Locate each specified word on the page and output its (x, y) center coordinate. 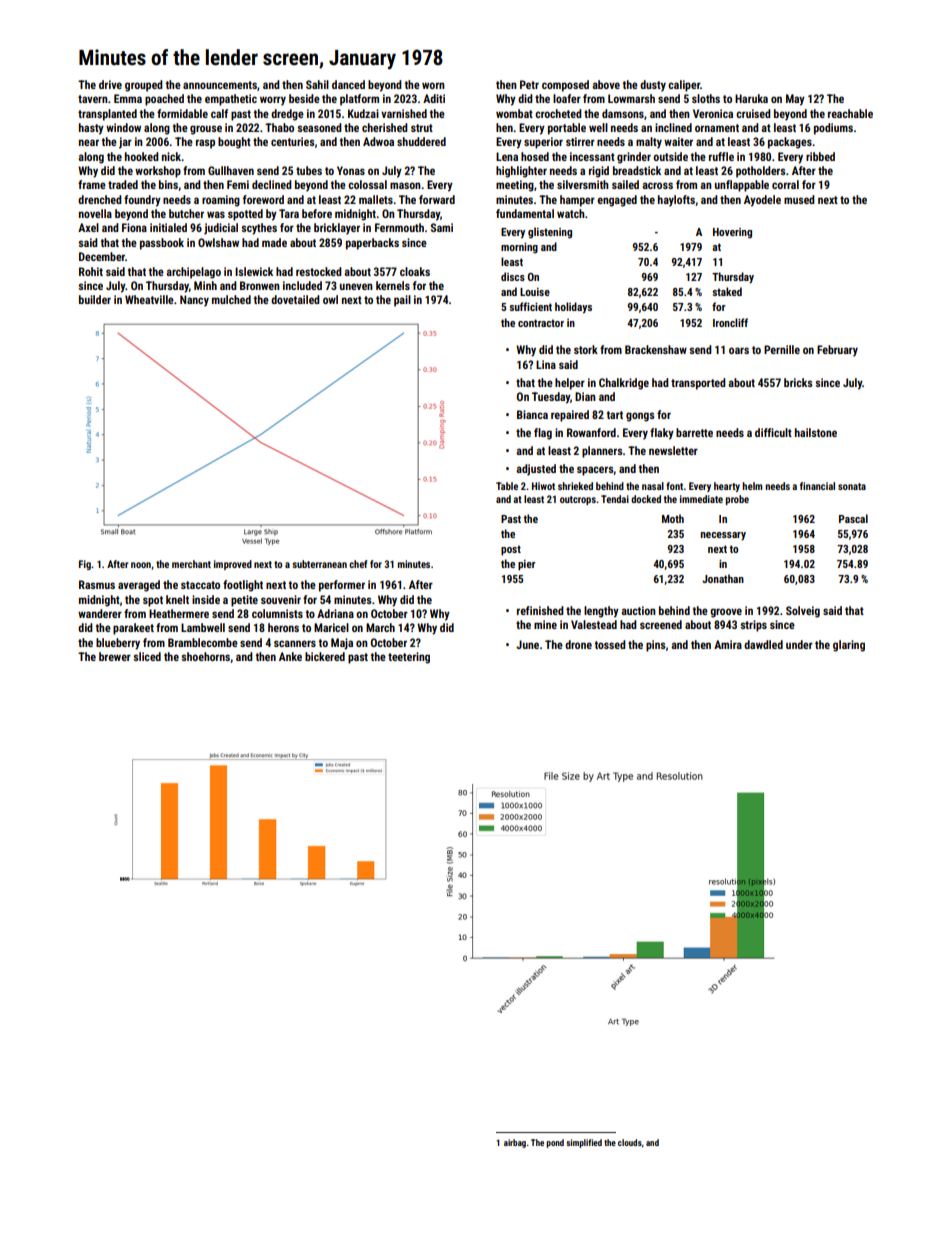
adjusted (536, 470)
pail (402, 301)
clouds (630, 1142)
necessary (723, 536)
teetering (409, 658)
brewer (115, 656)
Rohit (91, 271)
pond (555, 1143)
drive (110, 84)
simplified (584, 1143)
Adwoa (378, 141)
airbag (515, 1143)
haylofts (676, 201)
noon (141, 565)
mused (799, 199)
